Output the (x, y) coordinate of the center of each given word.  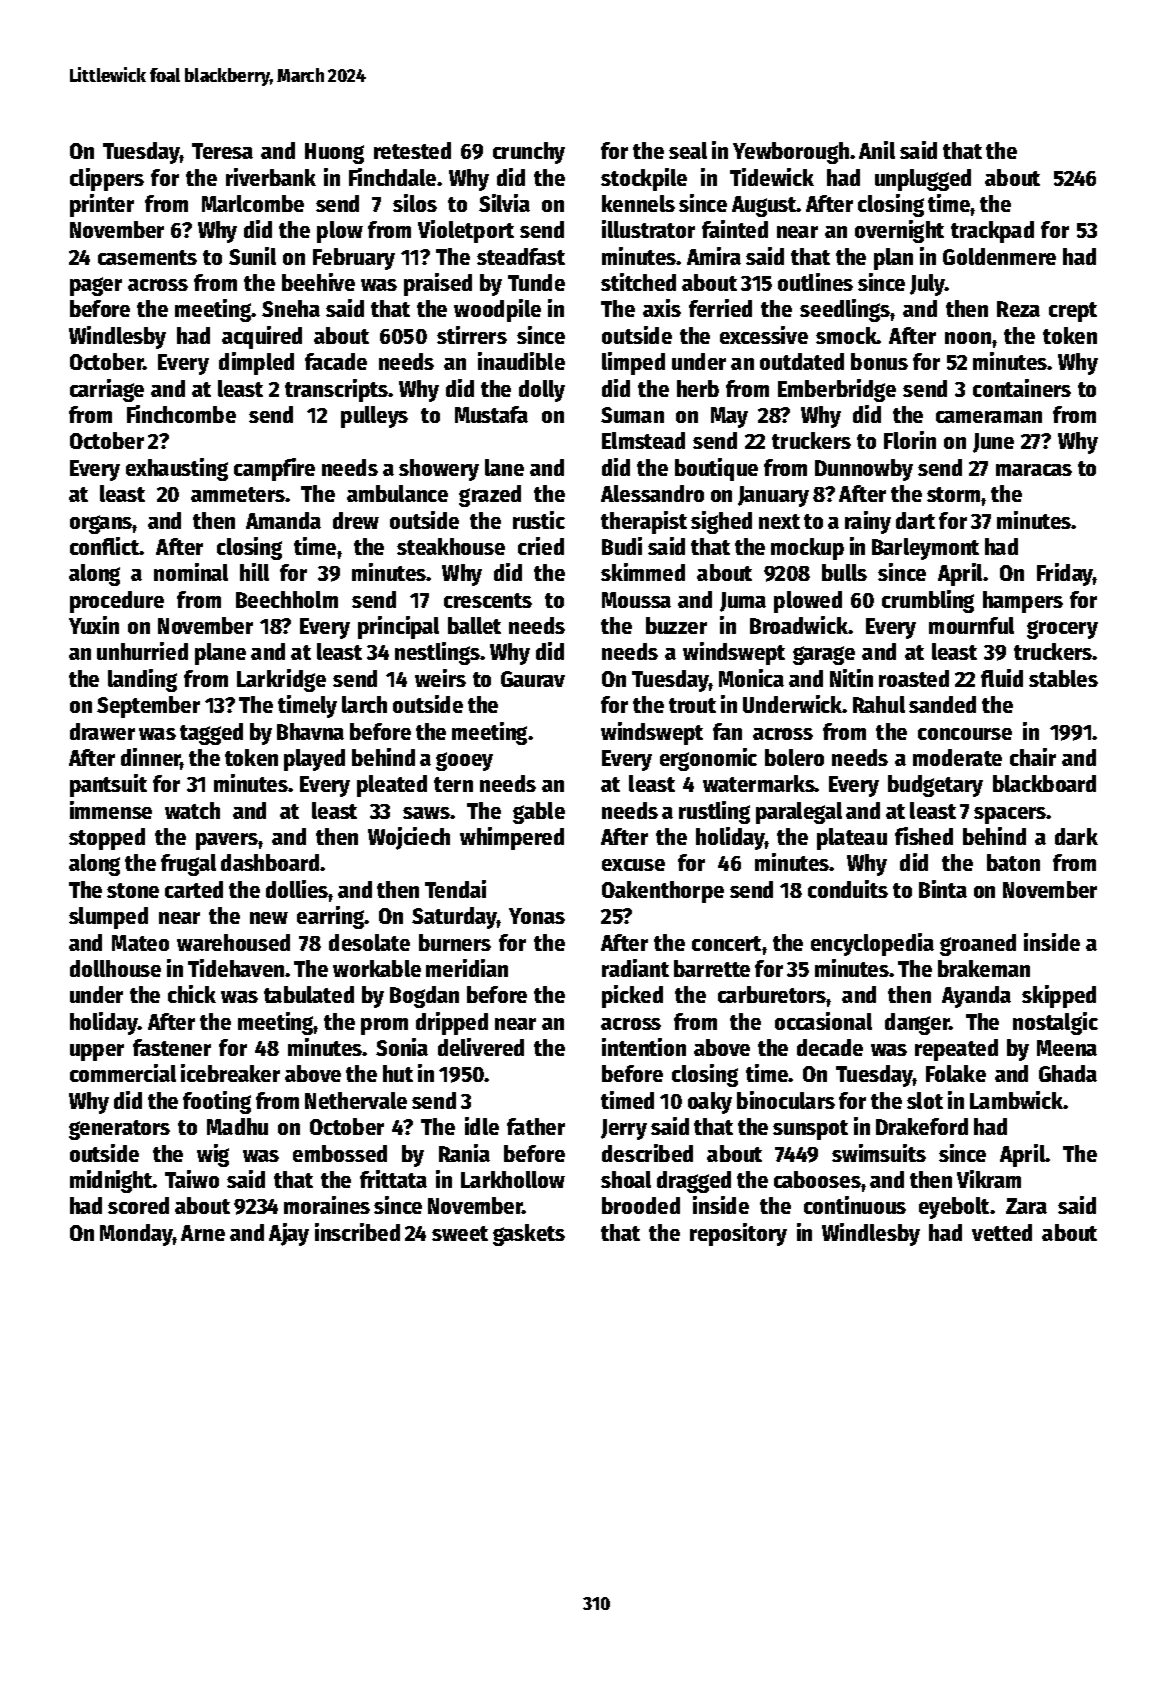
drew (356, 520)
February (354, 259)
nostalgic (1055, 1023)
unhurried (142, 651)
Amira (714, 256)
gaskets (529, 1235)
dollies (297, 889)
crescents (488, 600)
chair (1033, 757)
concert (726, 943)
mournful (971, 625)
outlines (815, 282)
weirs (440, 678)
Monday (136, 1235)
